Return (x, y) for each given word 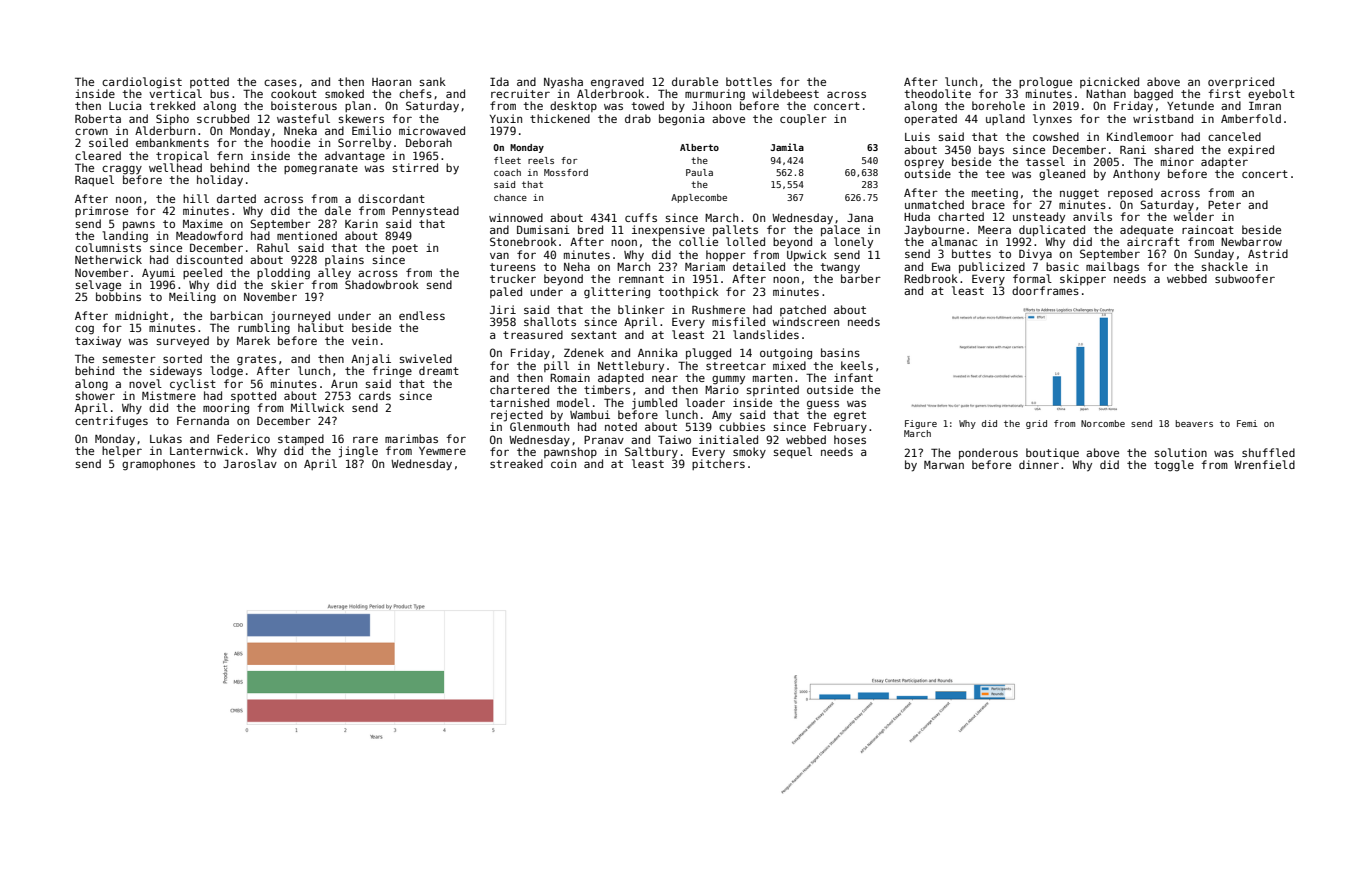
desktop (573, 106)
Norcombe (1103, 423)
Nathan (1106, 93)
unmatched (934, 204)
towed (647, 105)
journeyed (300, 317)
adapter (1224, 162)
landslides (766, 334)
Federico (243, 438)
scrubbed (223, 118)
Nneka (300, 130)
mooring (226, 409)
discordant (391, 198)
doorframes (1045, 290)
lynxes (1052, 120)
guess (823, 405)
